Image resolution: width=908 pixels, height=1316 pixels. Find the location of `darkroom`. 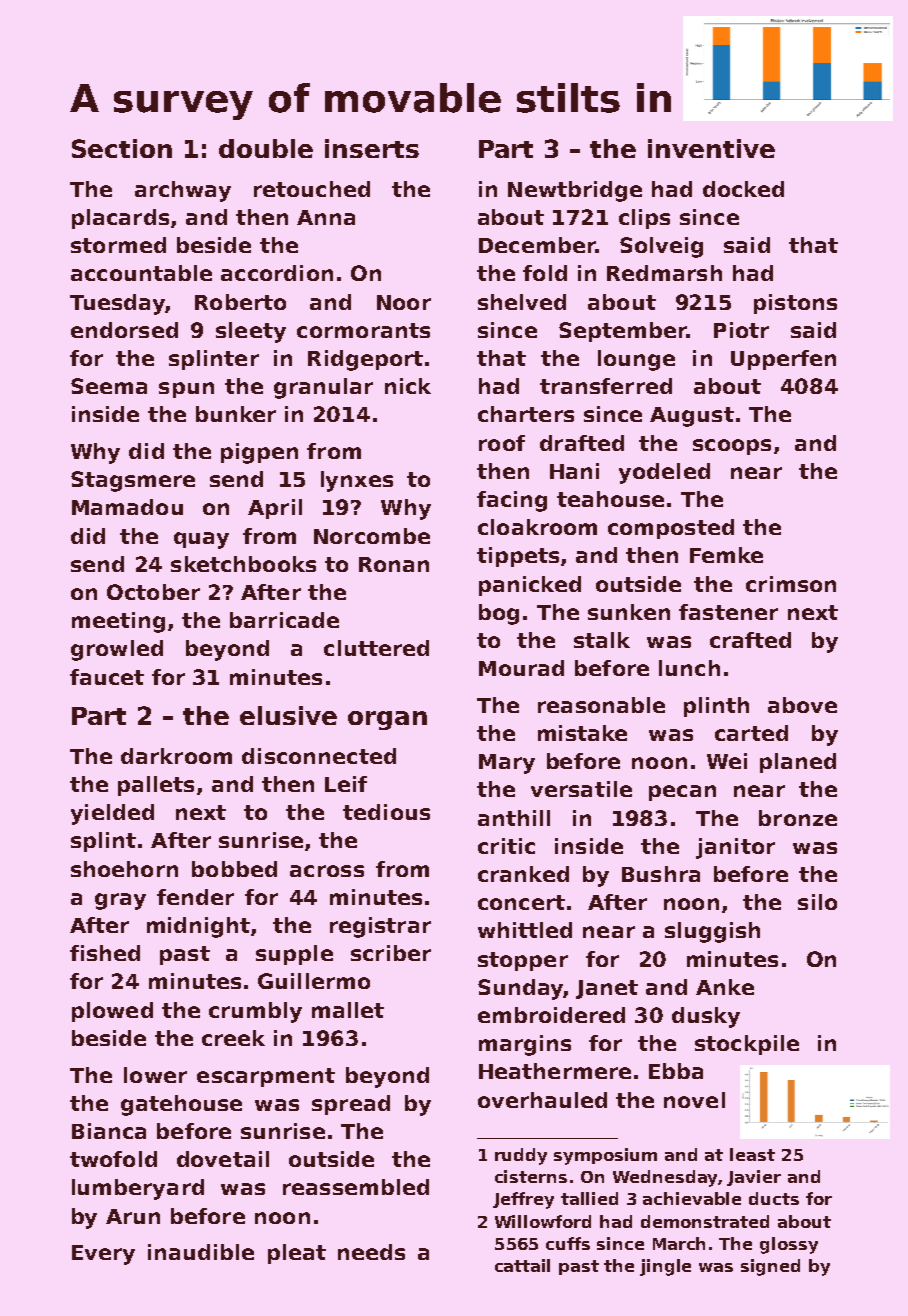

darkroom is located at coordinates (176, 756).
